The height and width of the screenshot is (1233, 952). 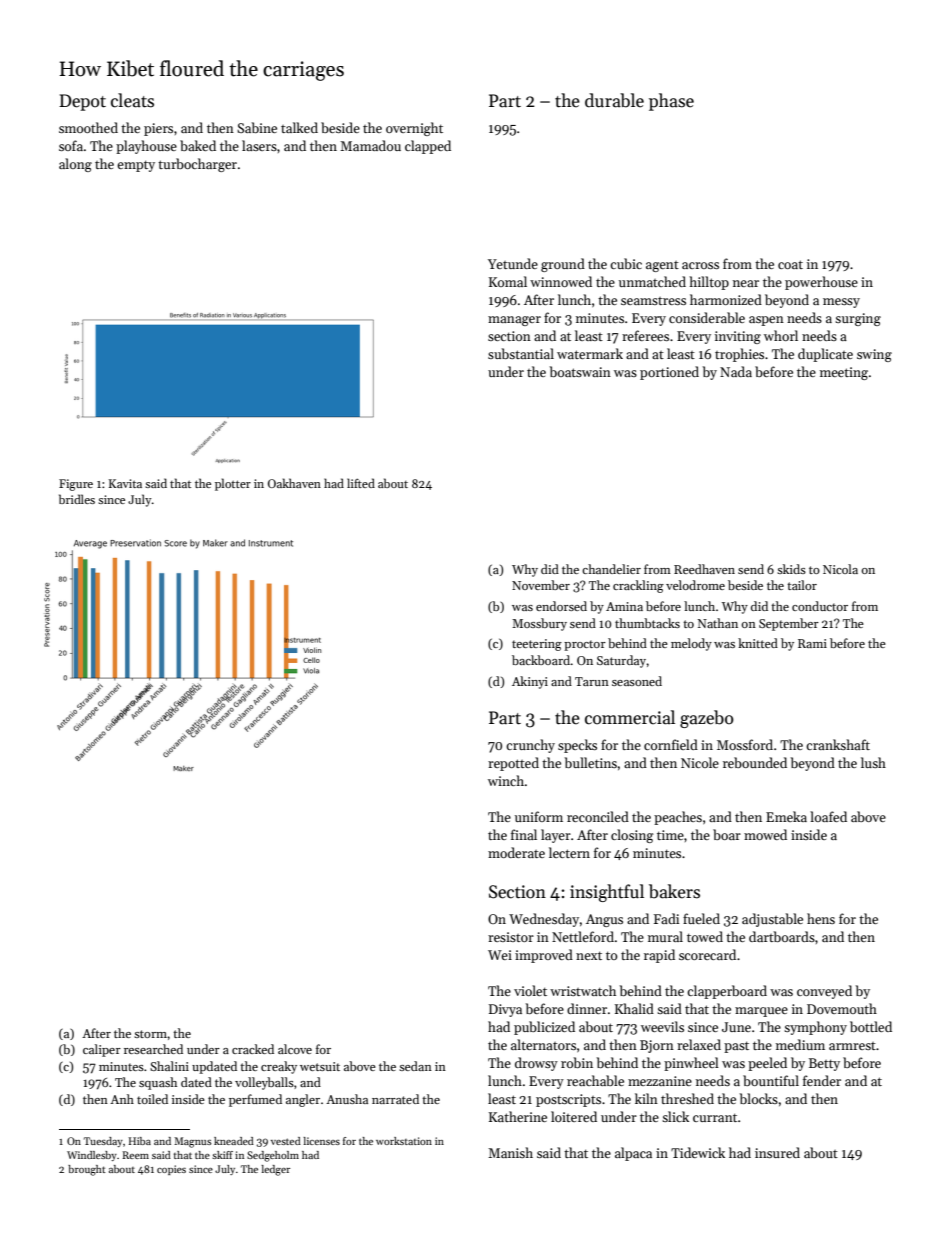 I want to click on conveyed, so click(x=824, y=992).
